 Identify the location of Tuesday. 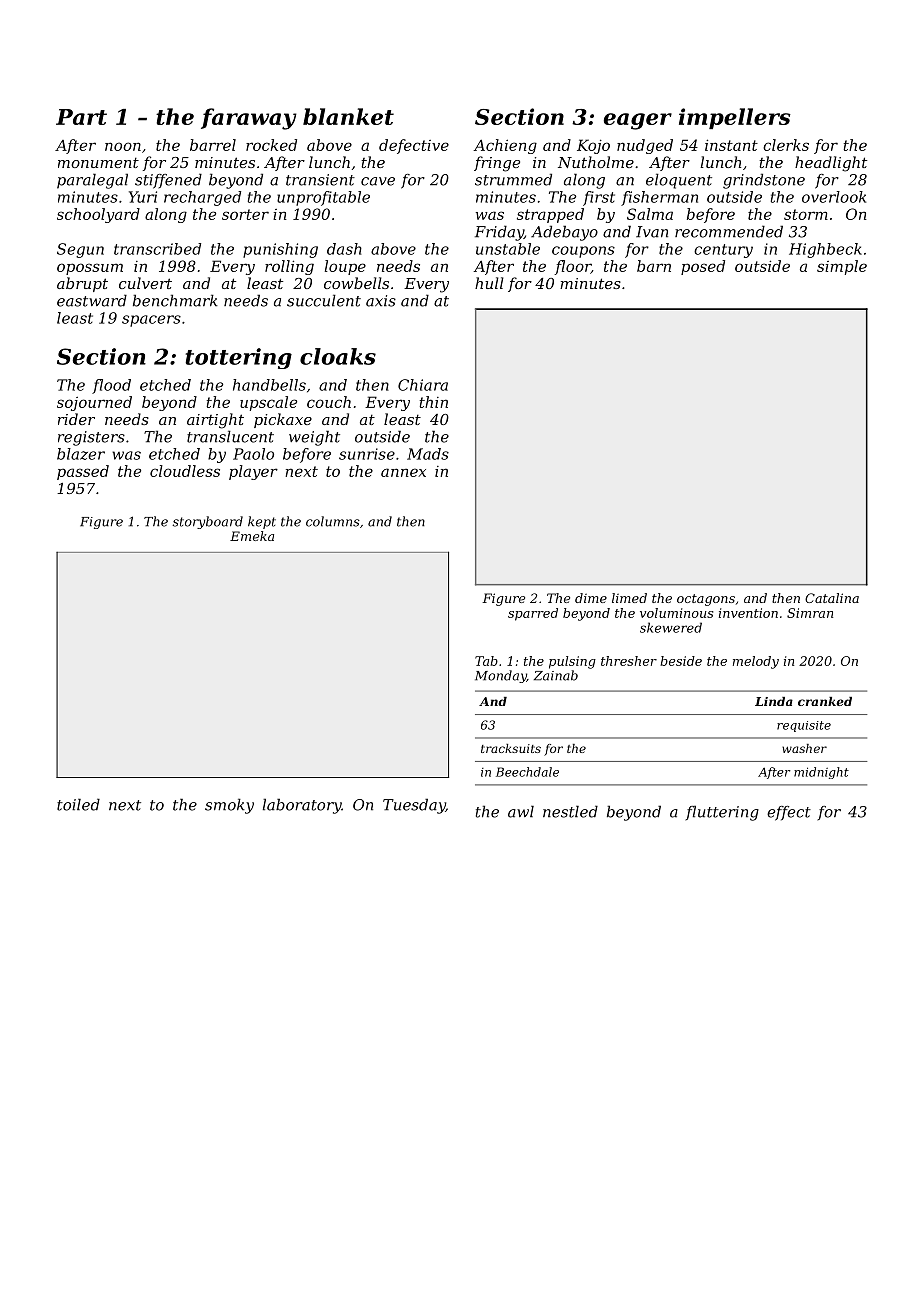
(414, 806).
